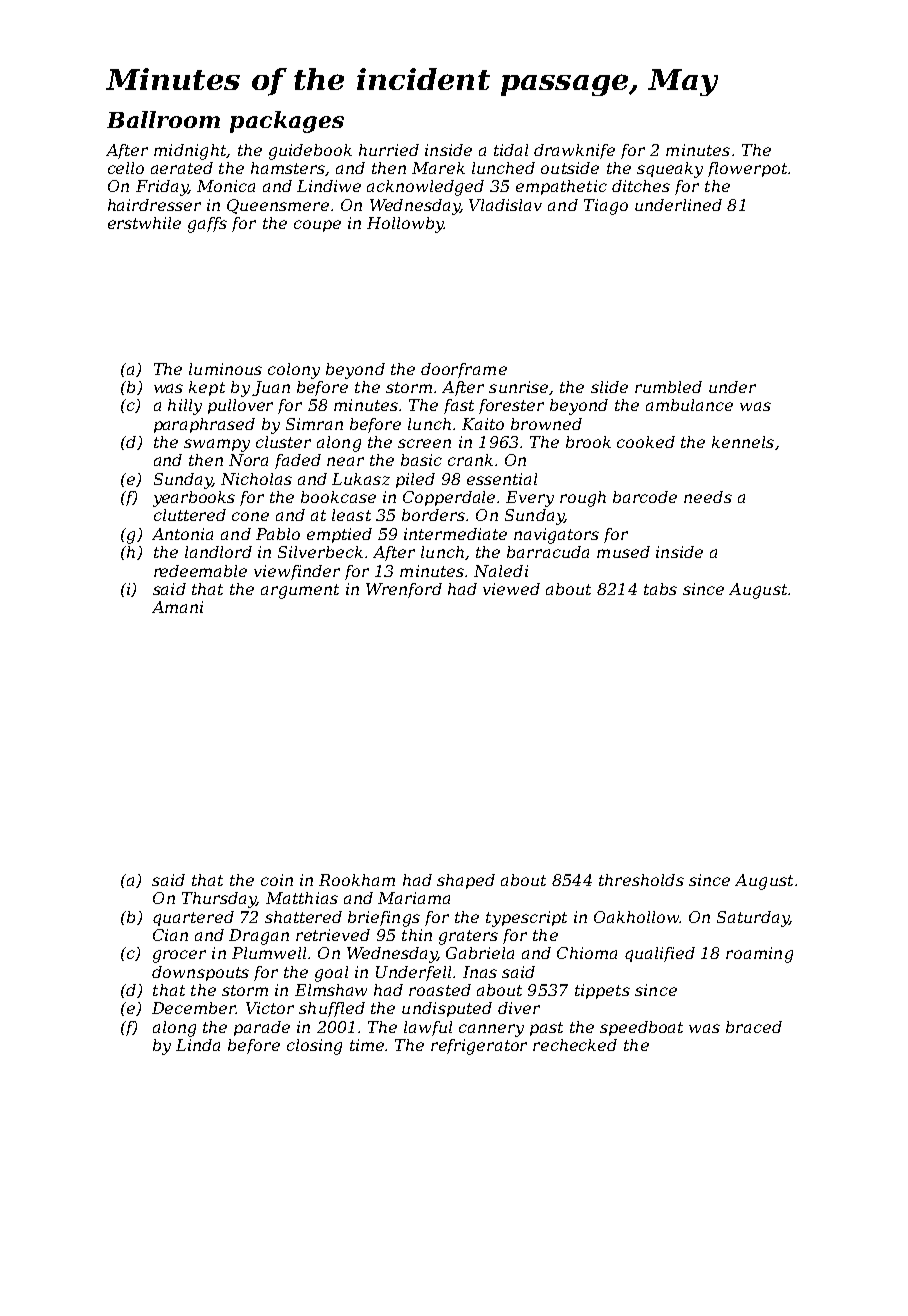 Image resolution: width=908 pixels, height=1316 pixels. Describe the element at coordinates (415, 480) in the image. I see `piled` at that location.
